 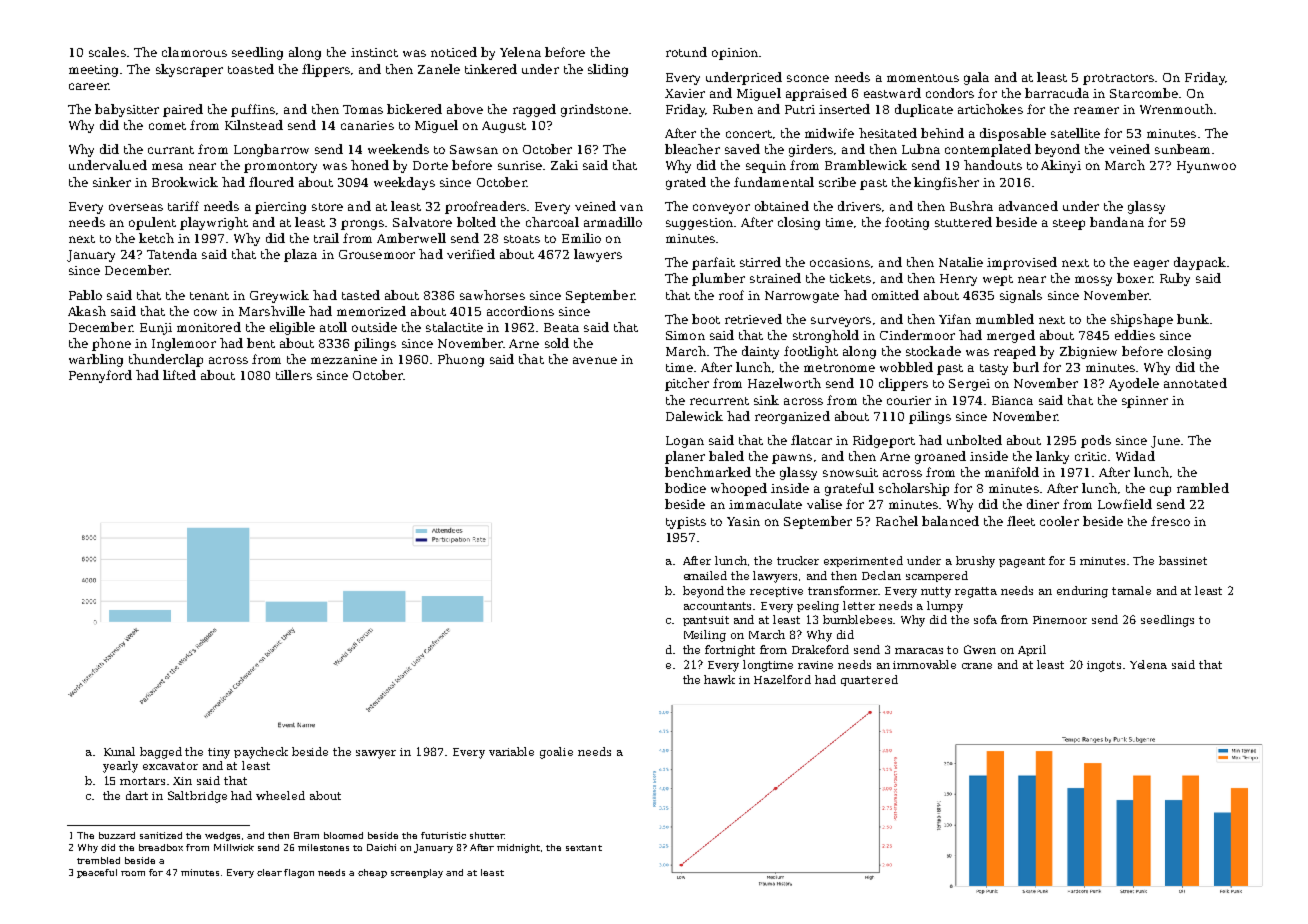 I want to click on variable, so click(x=511, y=751).
